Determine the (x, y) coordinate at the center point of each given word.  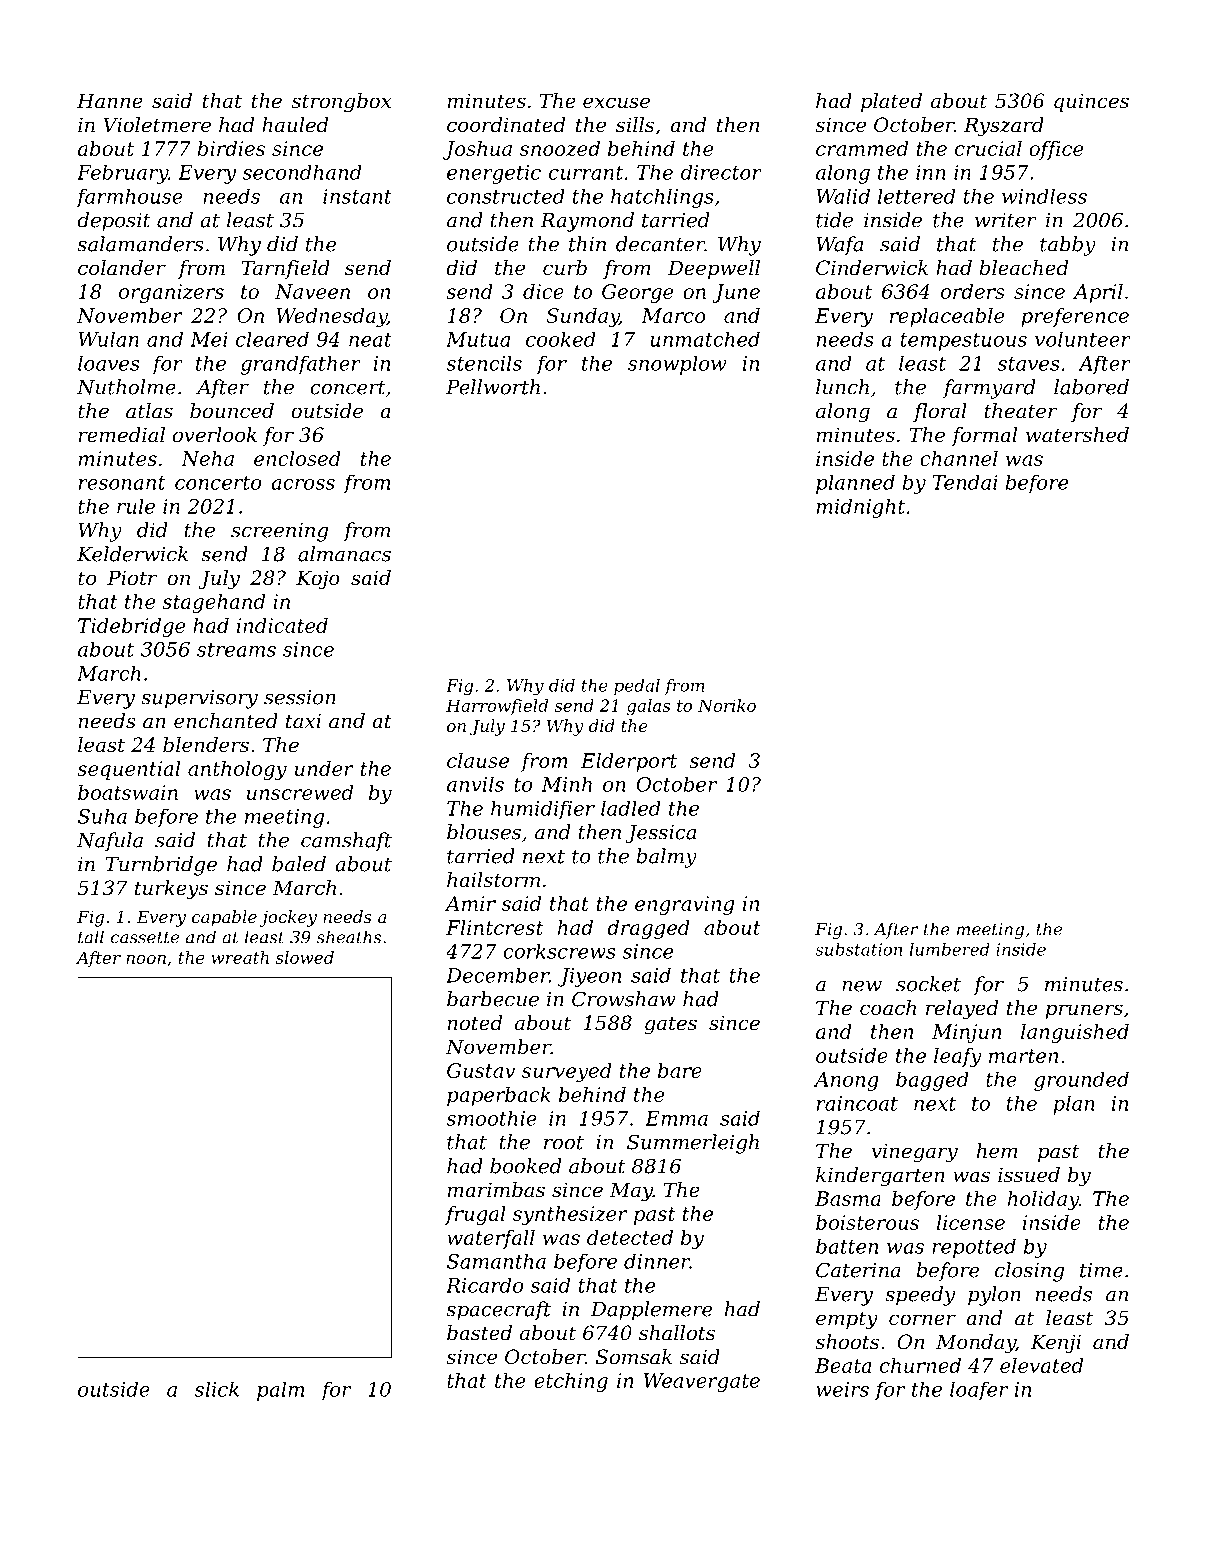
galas (648, 707)
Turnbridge (161, 866)
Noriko (727, 705)
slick (217, 1389)
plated (891, 102)
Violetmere (157, 125)
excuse (616, 103)
